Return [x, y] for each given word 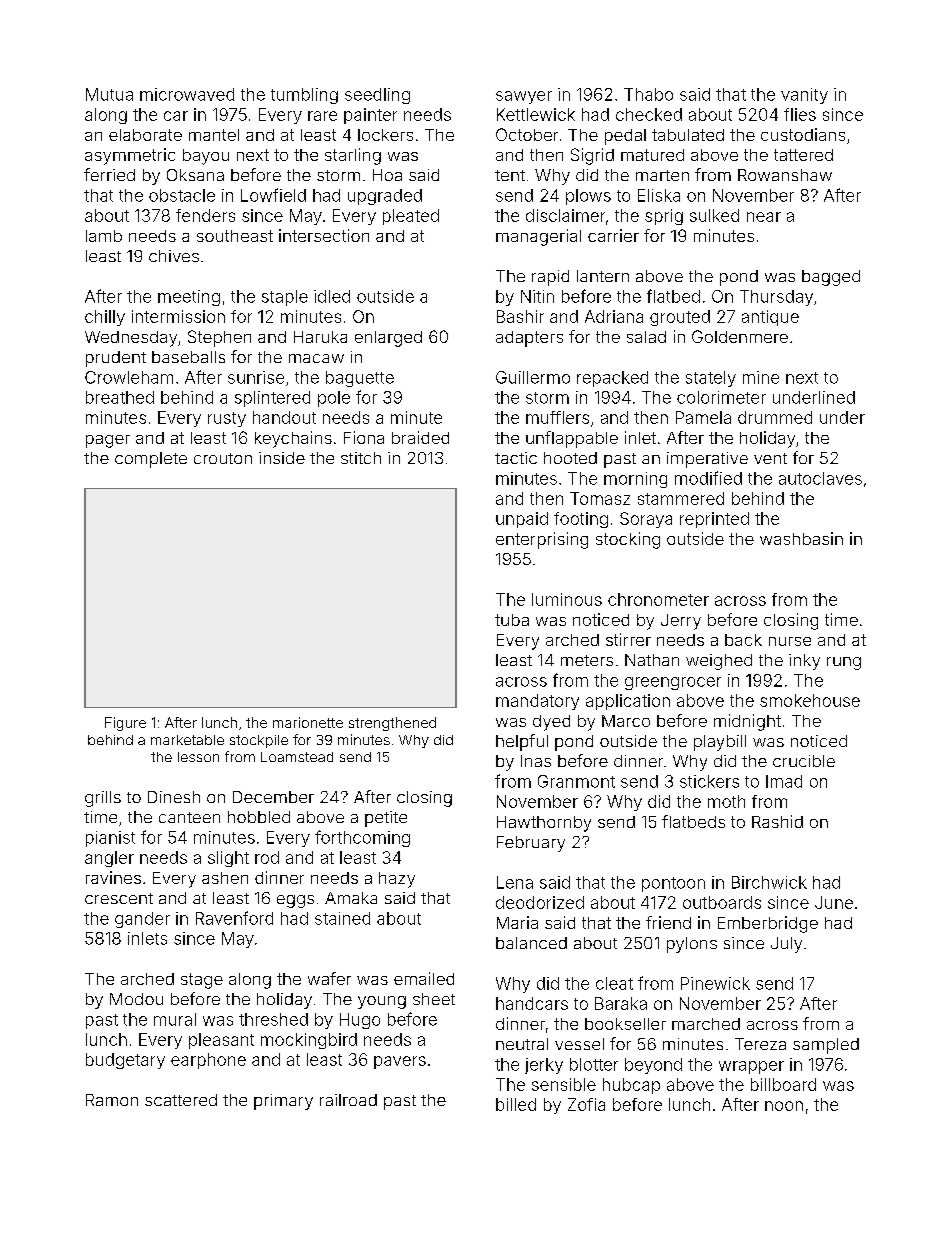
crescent [119, 898]
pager [108, 441]
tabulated [688, 135]
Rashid [777, 821]
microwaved [187, 94]
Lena [515, 882]
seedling [377, 96]
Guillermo [533, 377]
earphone [208, 1061]
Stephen [219, 338]
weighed [719, 662]
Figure [125, 724]
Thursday [776, 298]
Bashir [520, 316]
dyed [551, 723]
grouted [680, 318]
